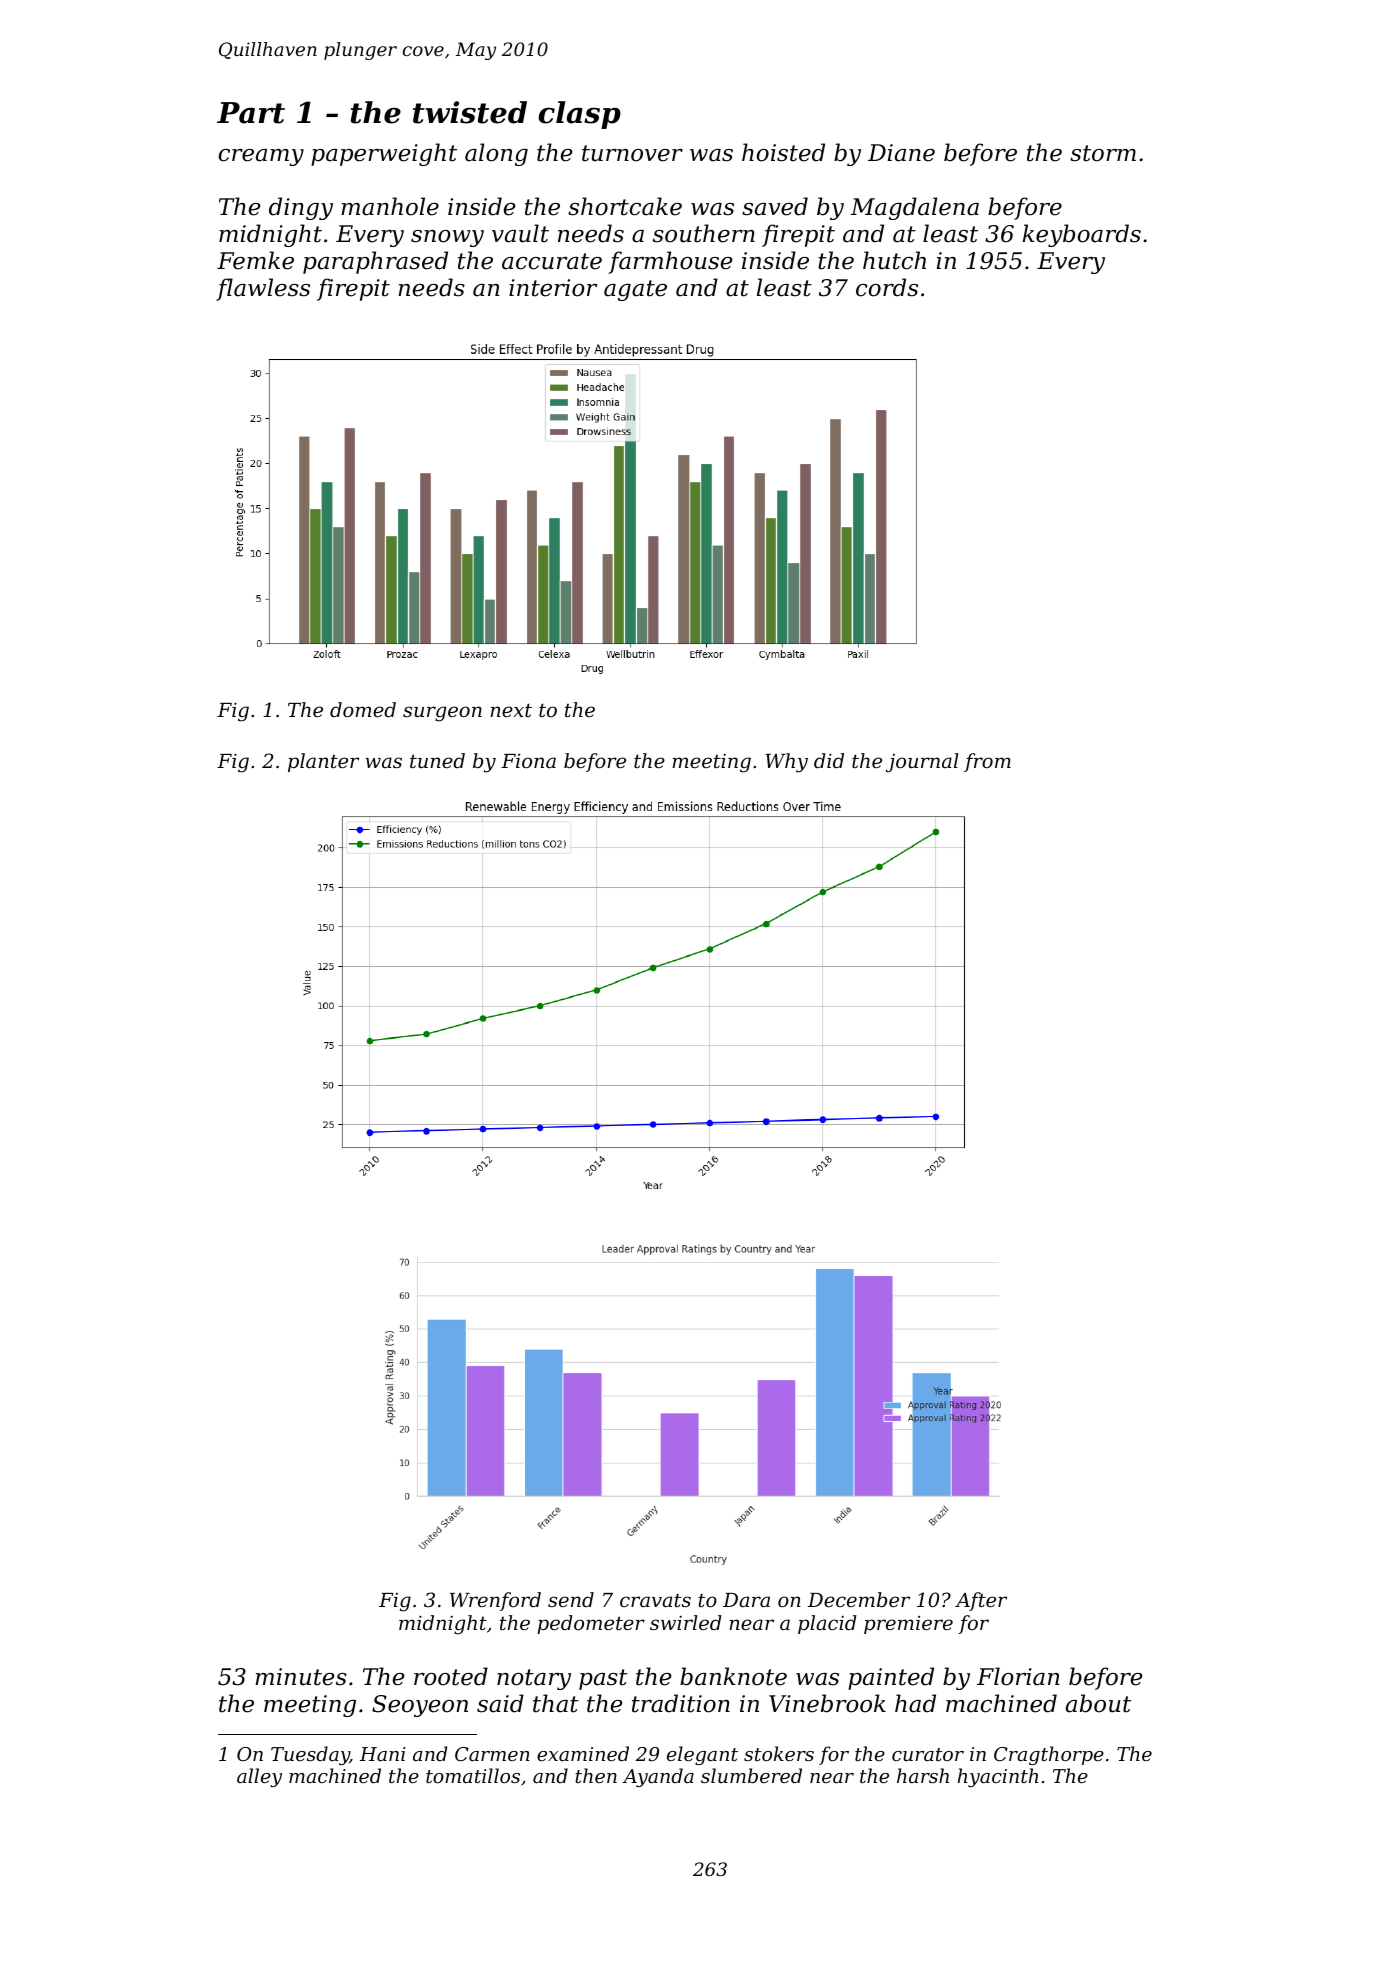  Describe the element at coordinates (495, 1601) in the page. I see `Wrenford` at that location.
